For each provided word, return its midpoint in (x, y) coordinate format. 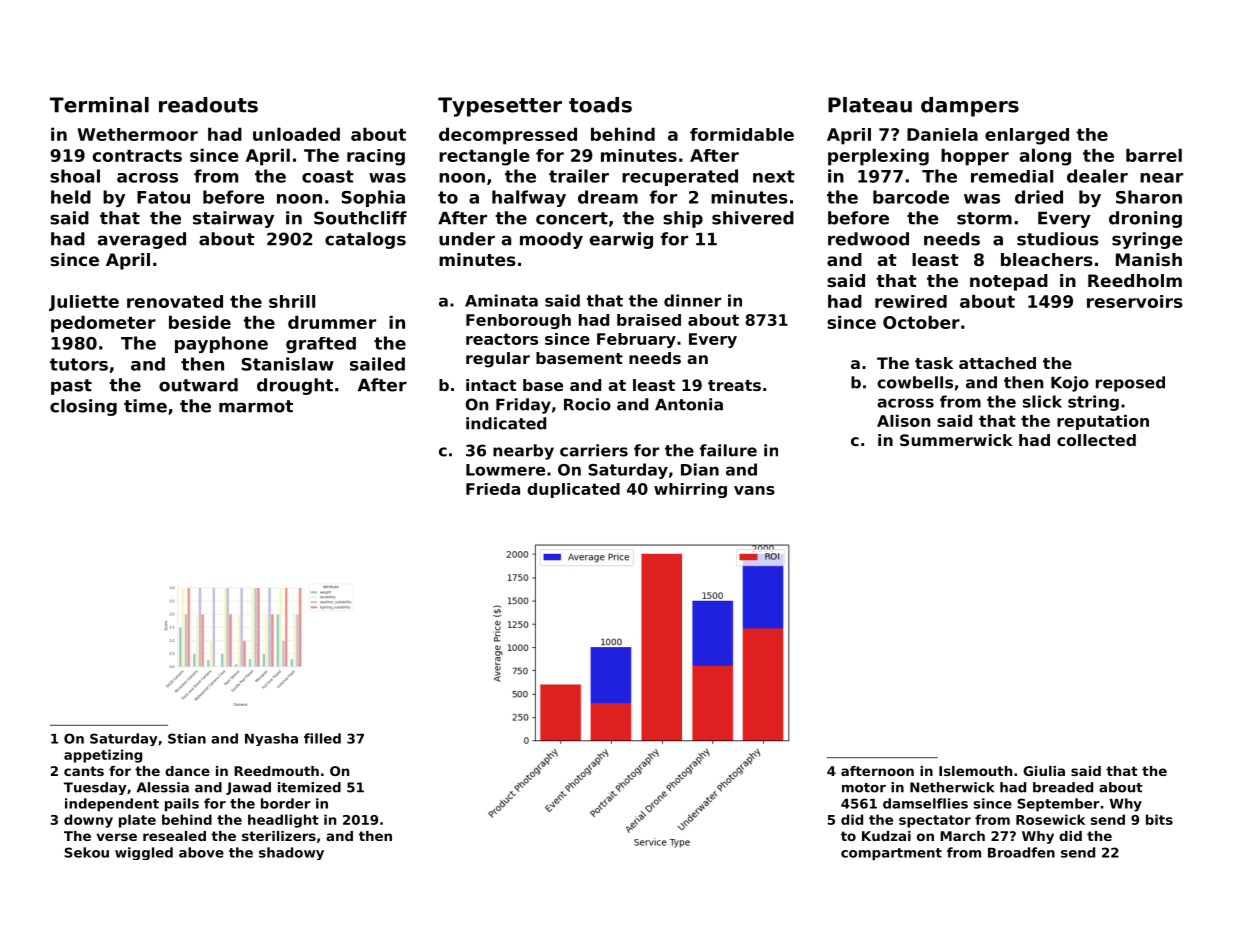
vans (754, 490)
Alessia (163, 787)
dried (1039, 197)
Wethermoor (137, 134)
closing (83, 407)
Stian (187, 738)
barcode (911, 197)
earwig (621, 240)
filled (322, 738)
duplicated (573, 490)
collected (1096, 440)
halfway (529, 198)
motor (864, 788)
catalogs (365, 240)
